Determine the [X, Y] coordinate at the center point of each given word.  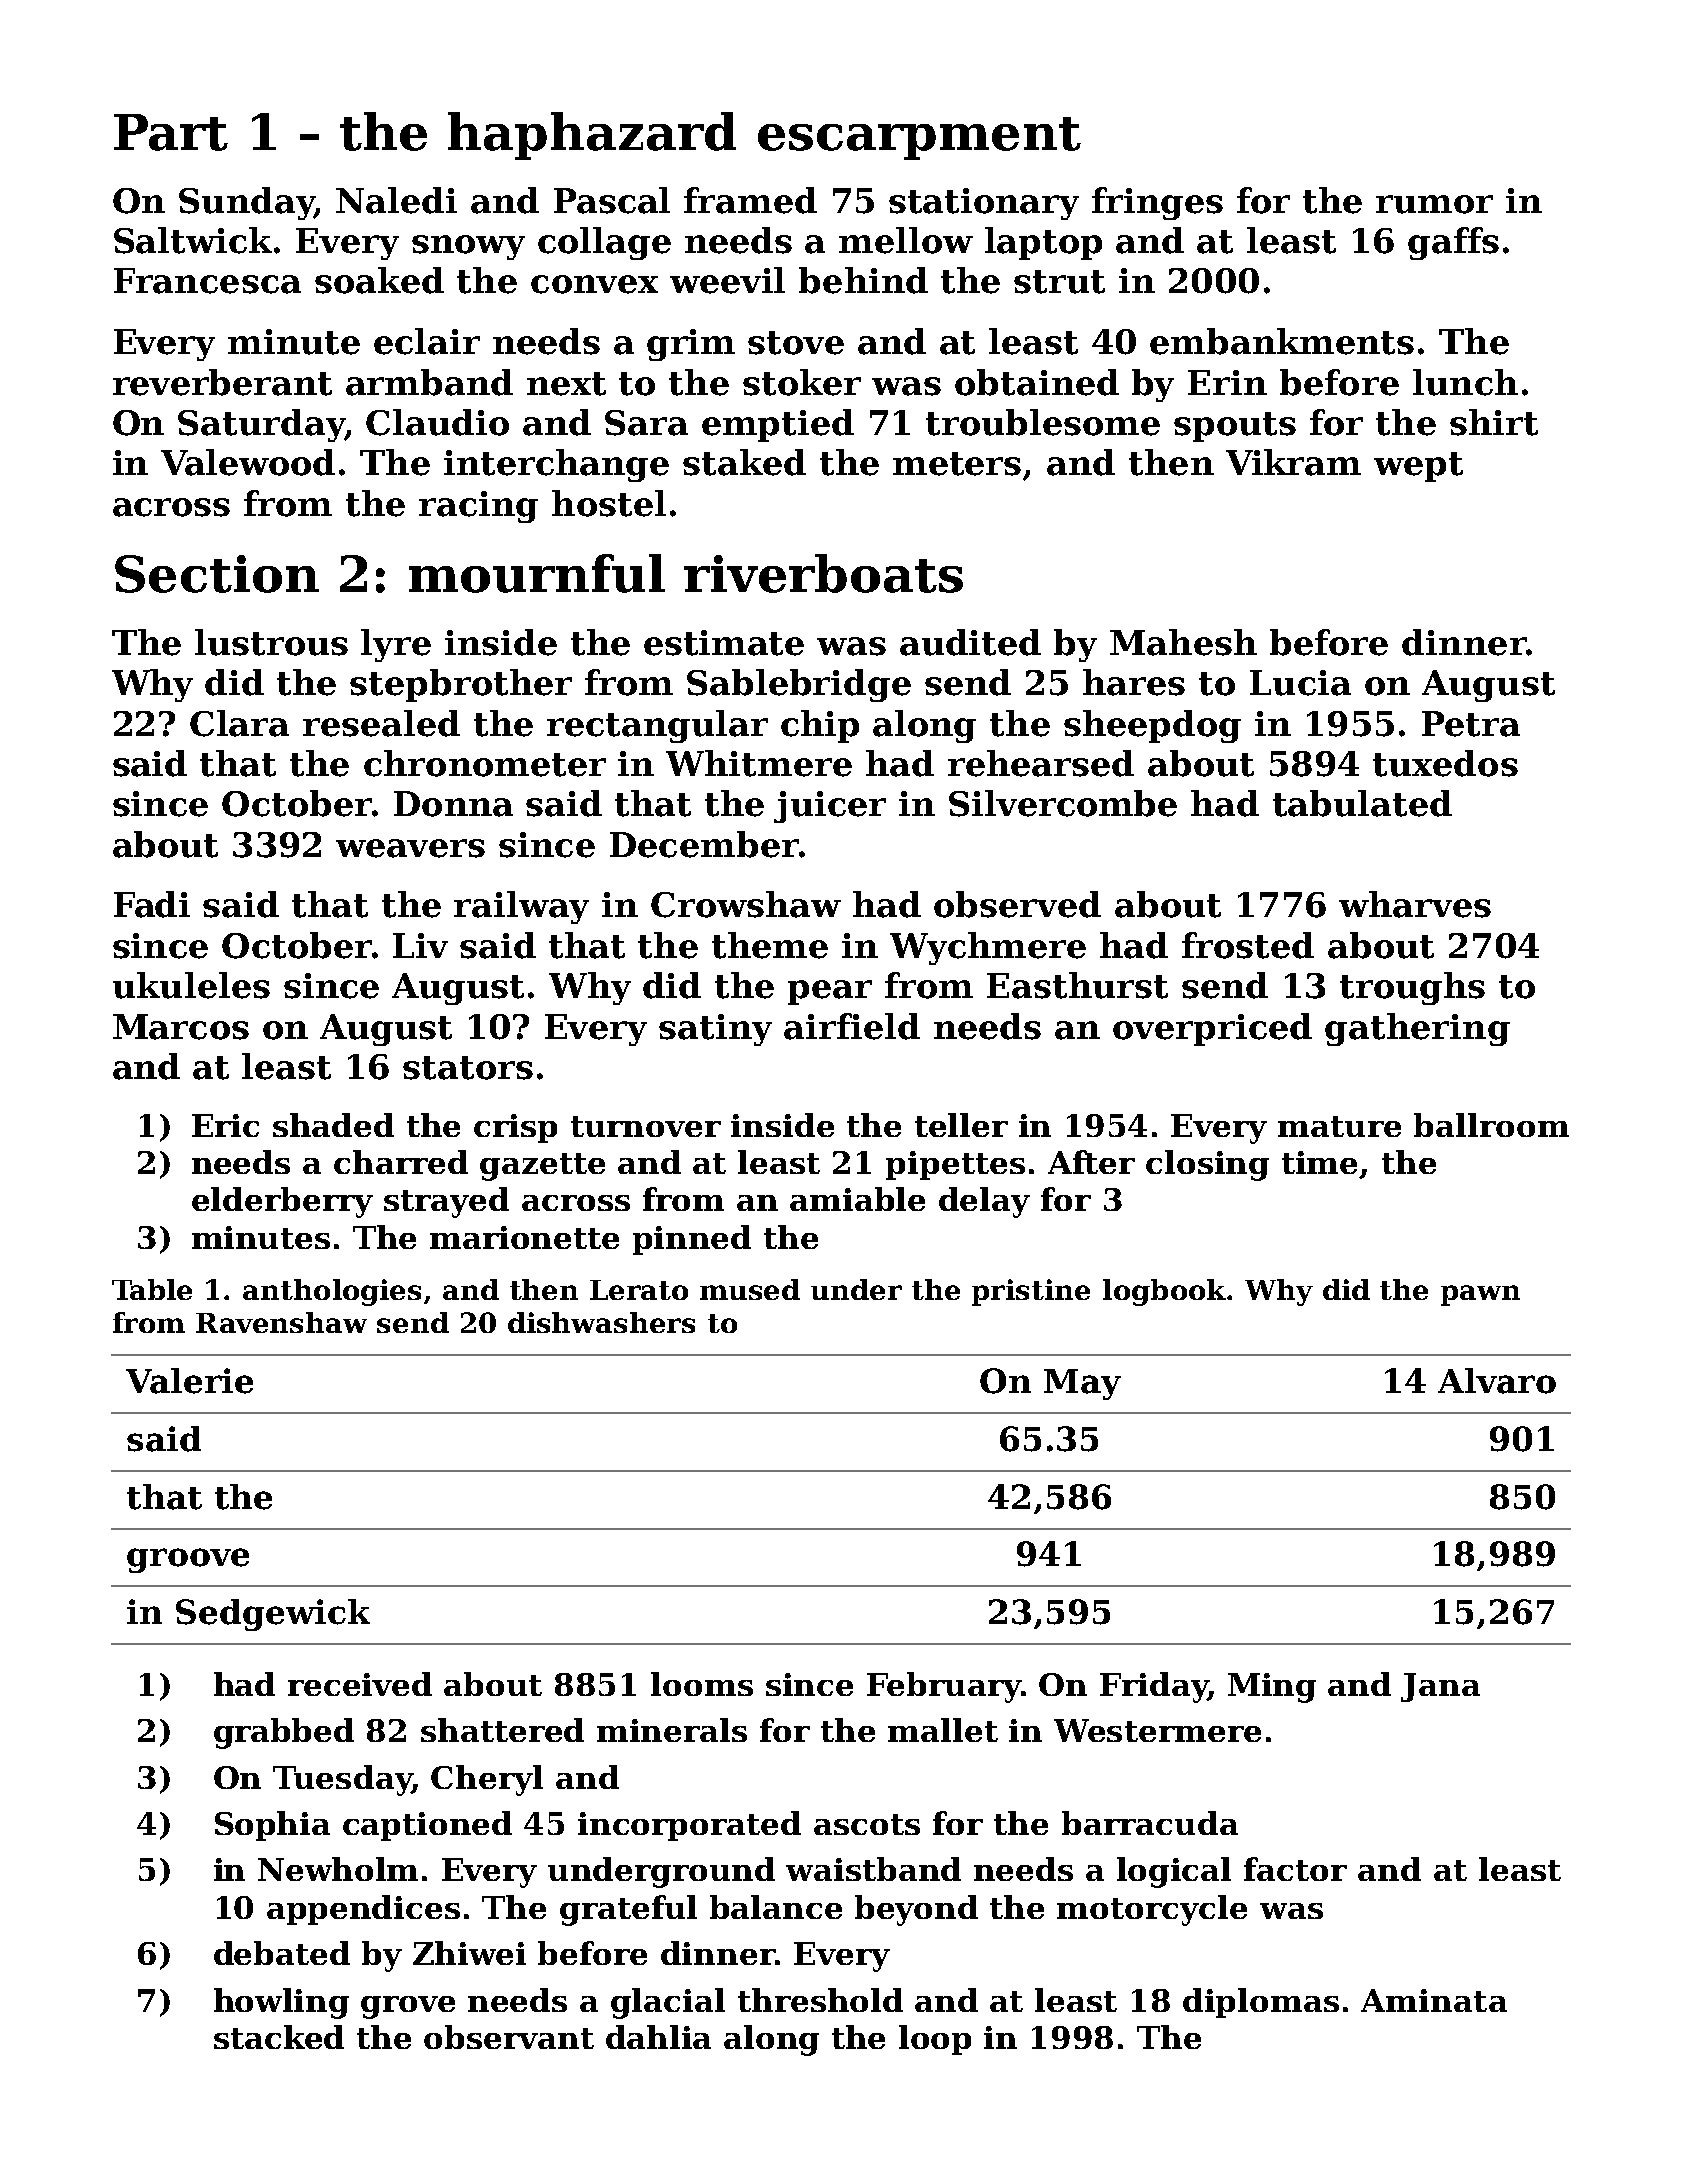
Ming [1272, 1688]
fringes [1157, 203]
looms [702, 1684]
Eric [225, 1125]
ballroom [1491, 1125]
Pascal [612, 200]
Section [217, 574]
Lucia [1300, 683]
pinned [692, 1240]
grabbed [284, 1733]
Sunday [246, 203]
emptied [778, 425]
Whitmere [759, 763]
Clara [239, 723]
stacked [279, 2037]
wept [1418, 467]
